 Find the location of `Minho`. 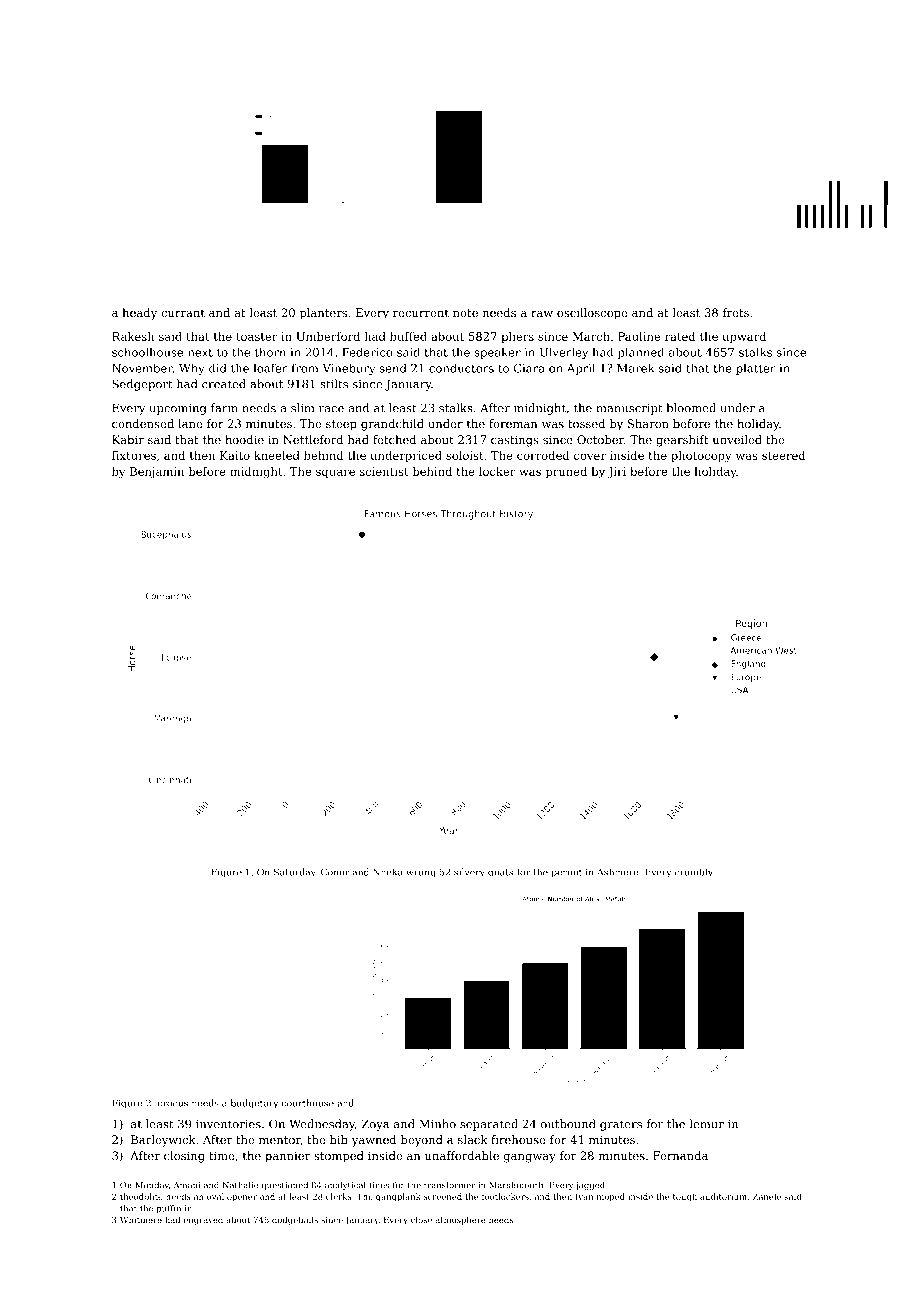

Minho is located at coordinates (438, 1124).
